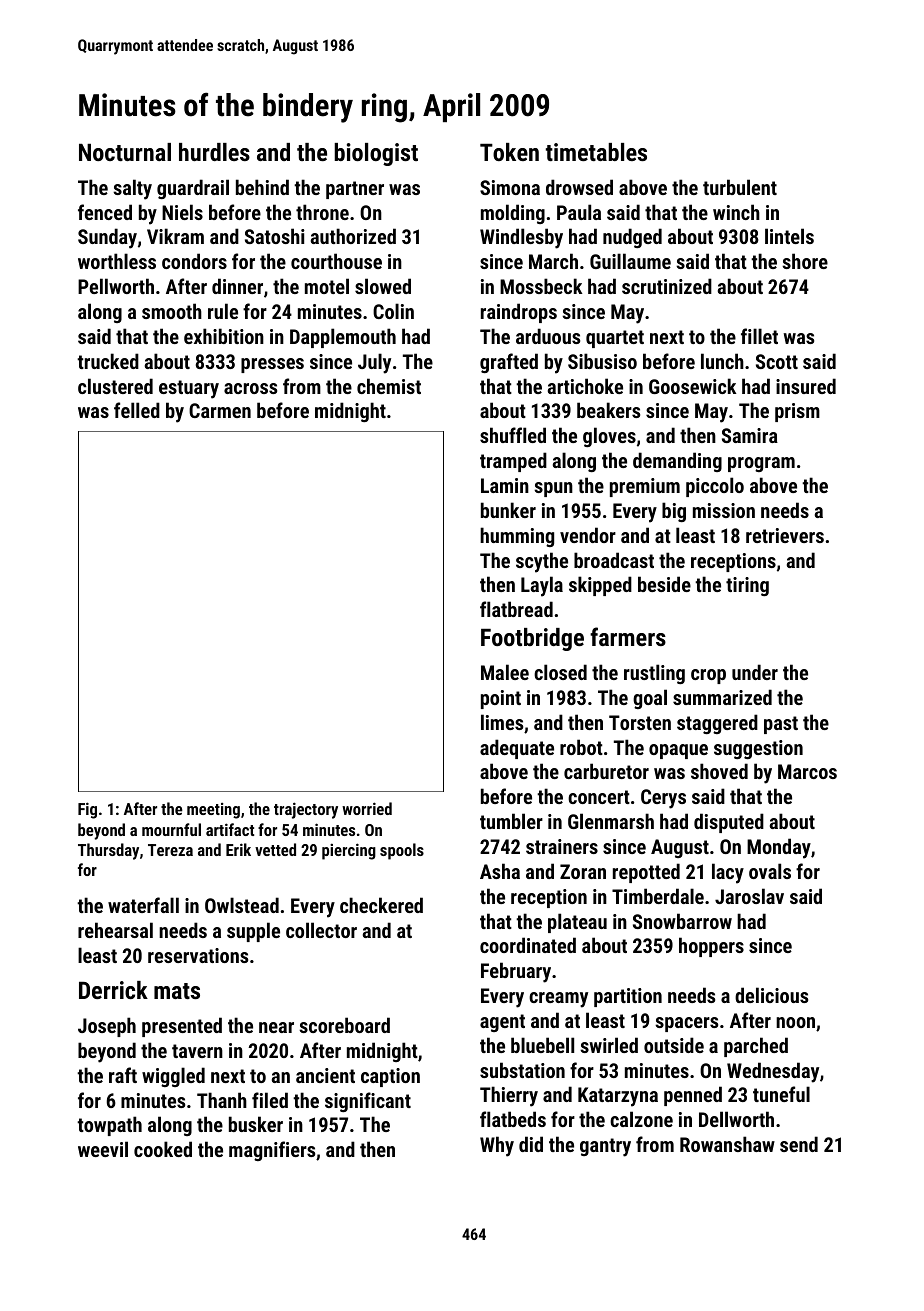 Image resolution: width=924 pixels, height=1311 pixels. What do you see at coordinates (513, 435) in the screenshot?
I see `shuffled` at bounding box center [513, 435].
